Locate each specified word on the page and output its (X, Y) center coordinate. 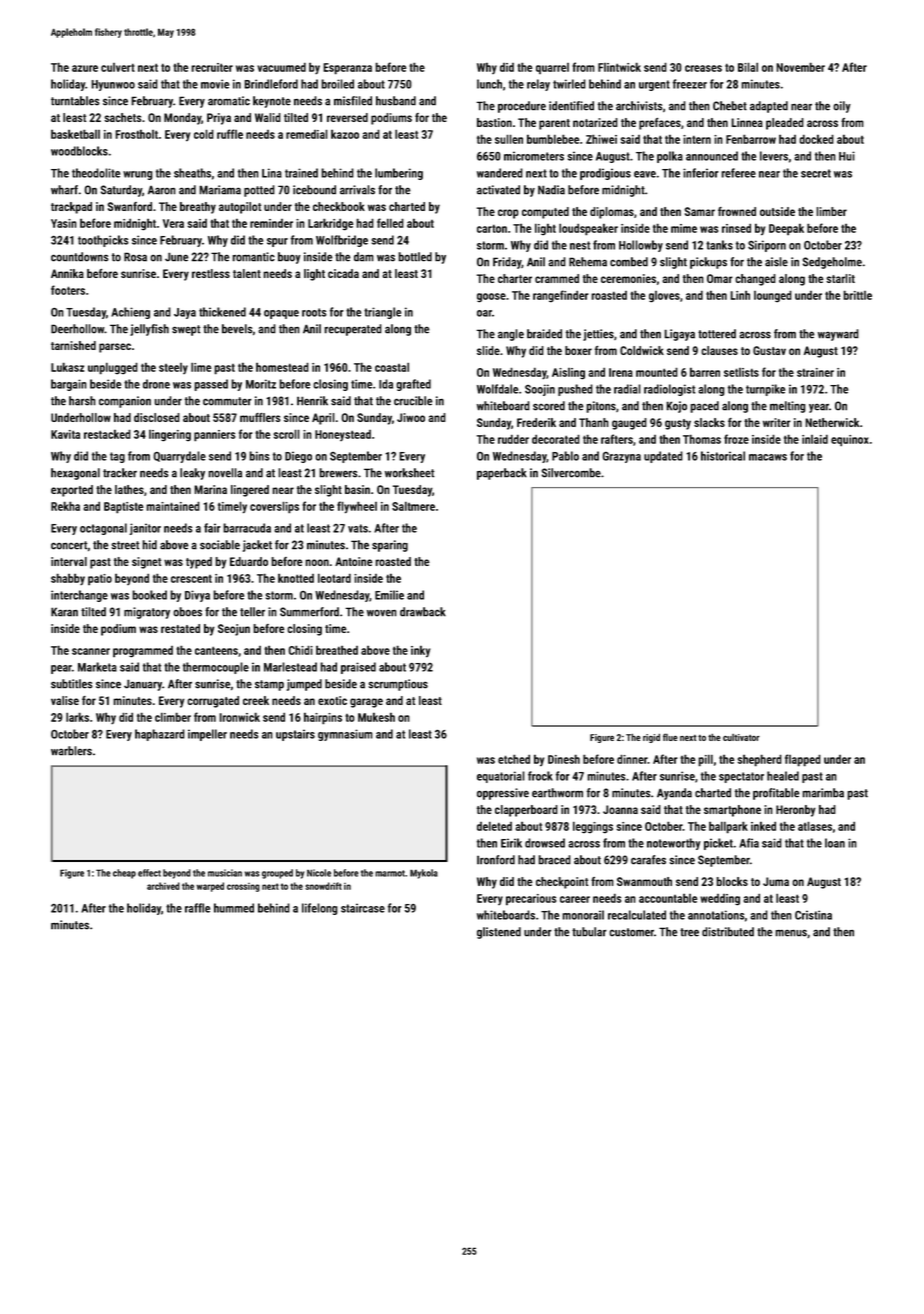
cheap (124, 874)
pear (61, 669)
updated (663, 457)
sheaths (192, 173)
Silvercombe (571, 473)
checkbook (339, 206)
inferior (701, 173)
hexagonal (75, 474)
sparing (390, 546)
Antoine (354, 561)
